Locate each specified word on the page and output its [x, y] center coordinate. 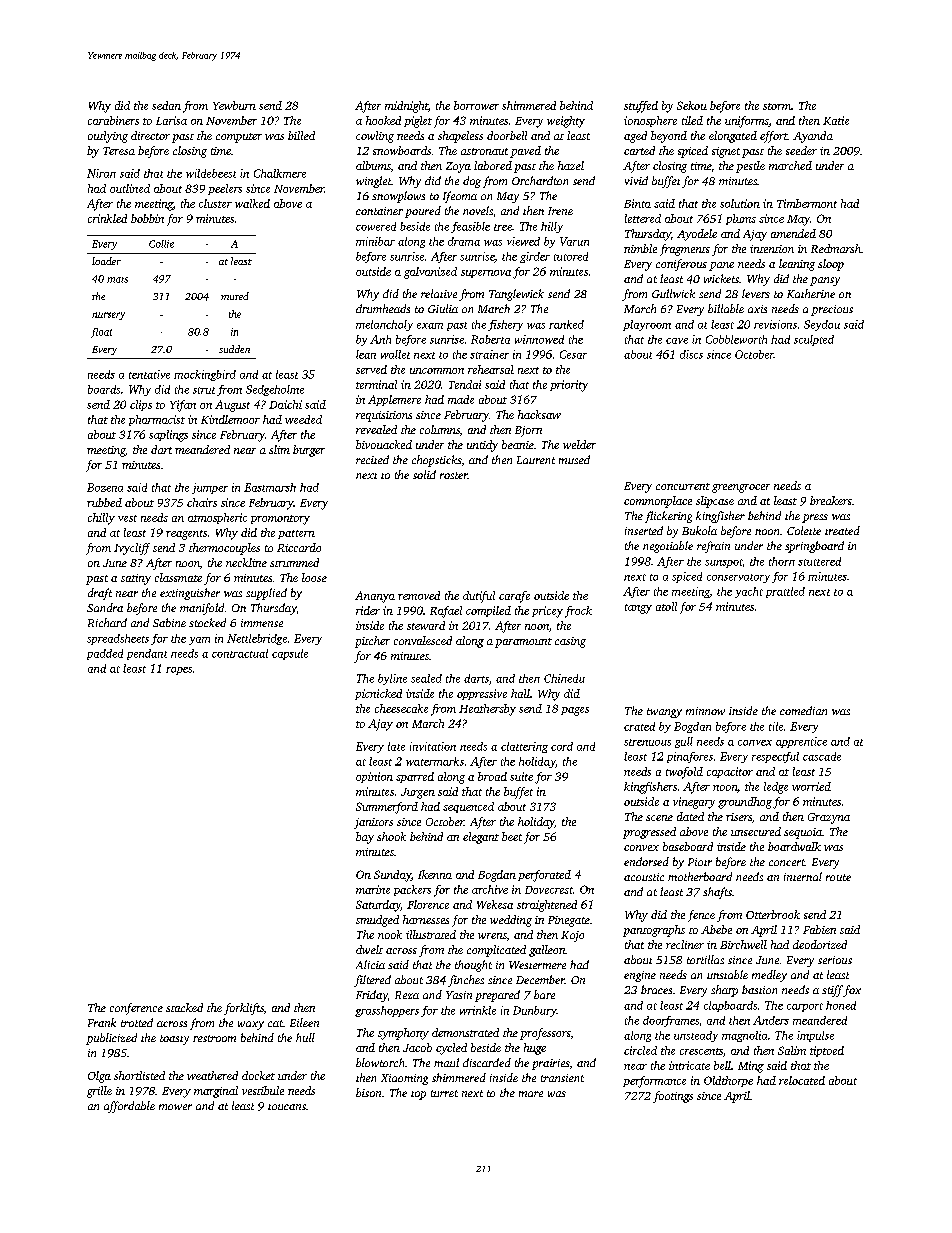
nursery [108, 316]
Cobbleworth [736, 339]
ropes [179, 671]
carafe [514, 597]
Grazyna [829, 818]
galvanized [430, 273]
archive [490, 889]
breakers [831, 500]
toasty [174, 1040]
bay [365, 838]
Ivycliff [132, 549]
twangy [664, 713]
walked [252, 203]
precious [832, 310]
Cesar [573, 354]
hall [520, 693]
